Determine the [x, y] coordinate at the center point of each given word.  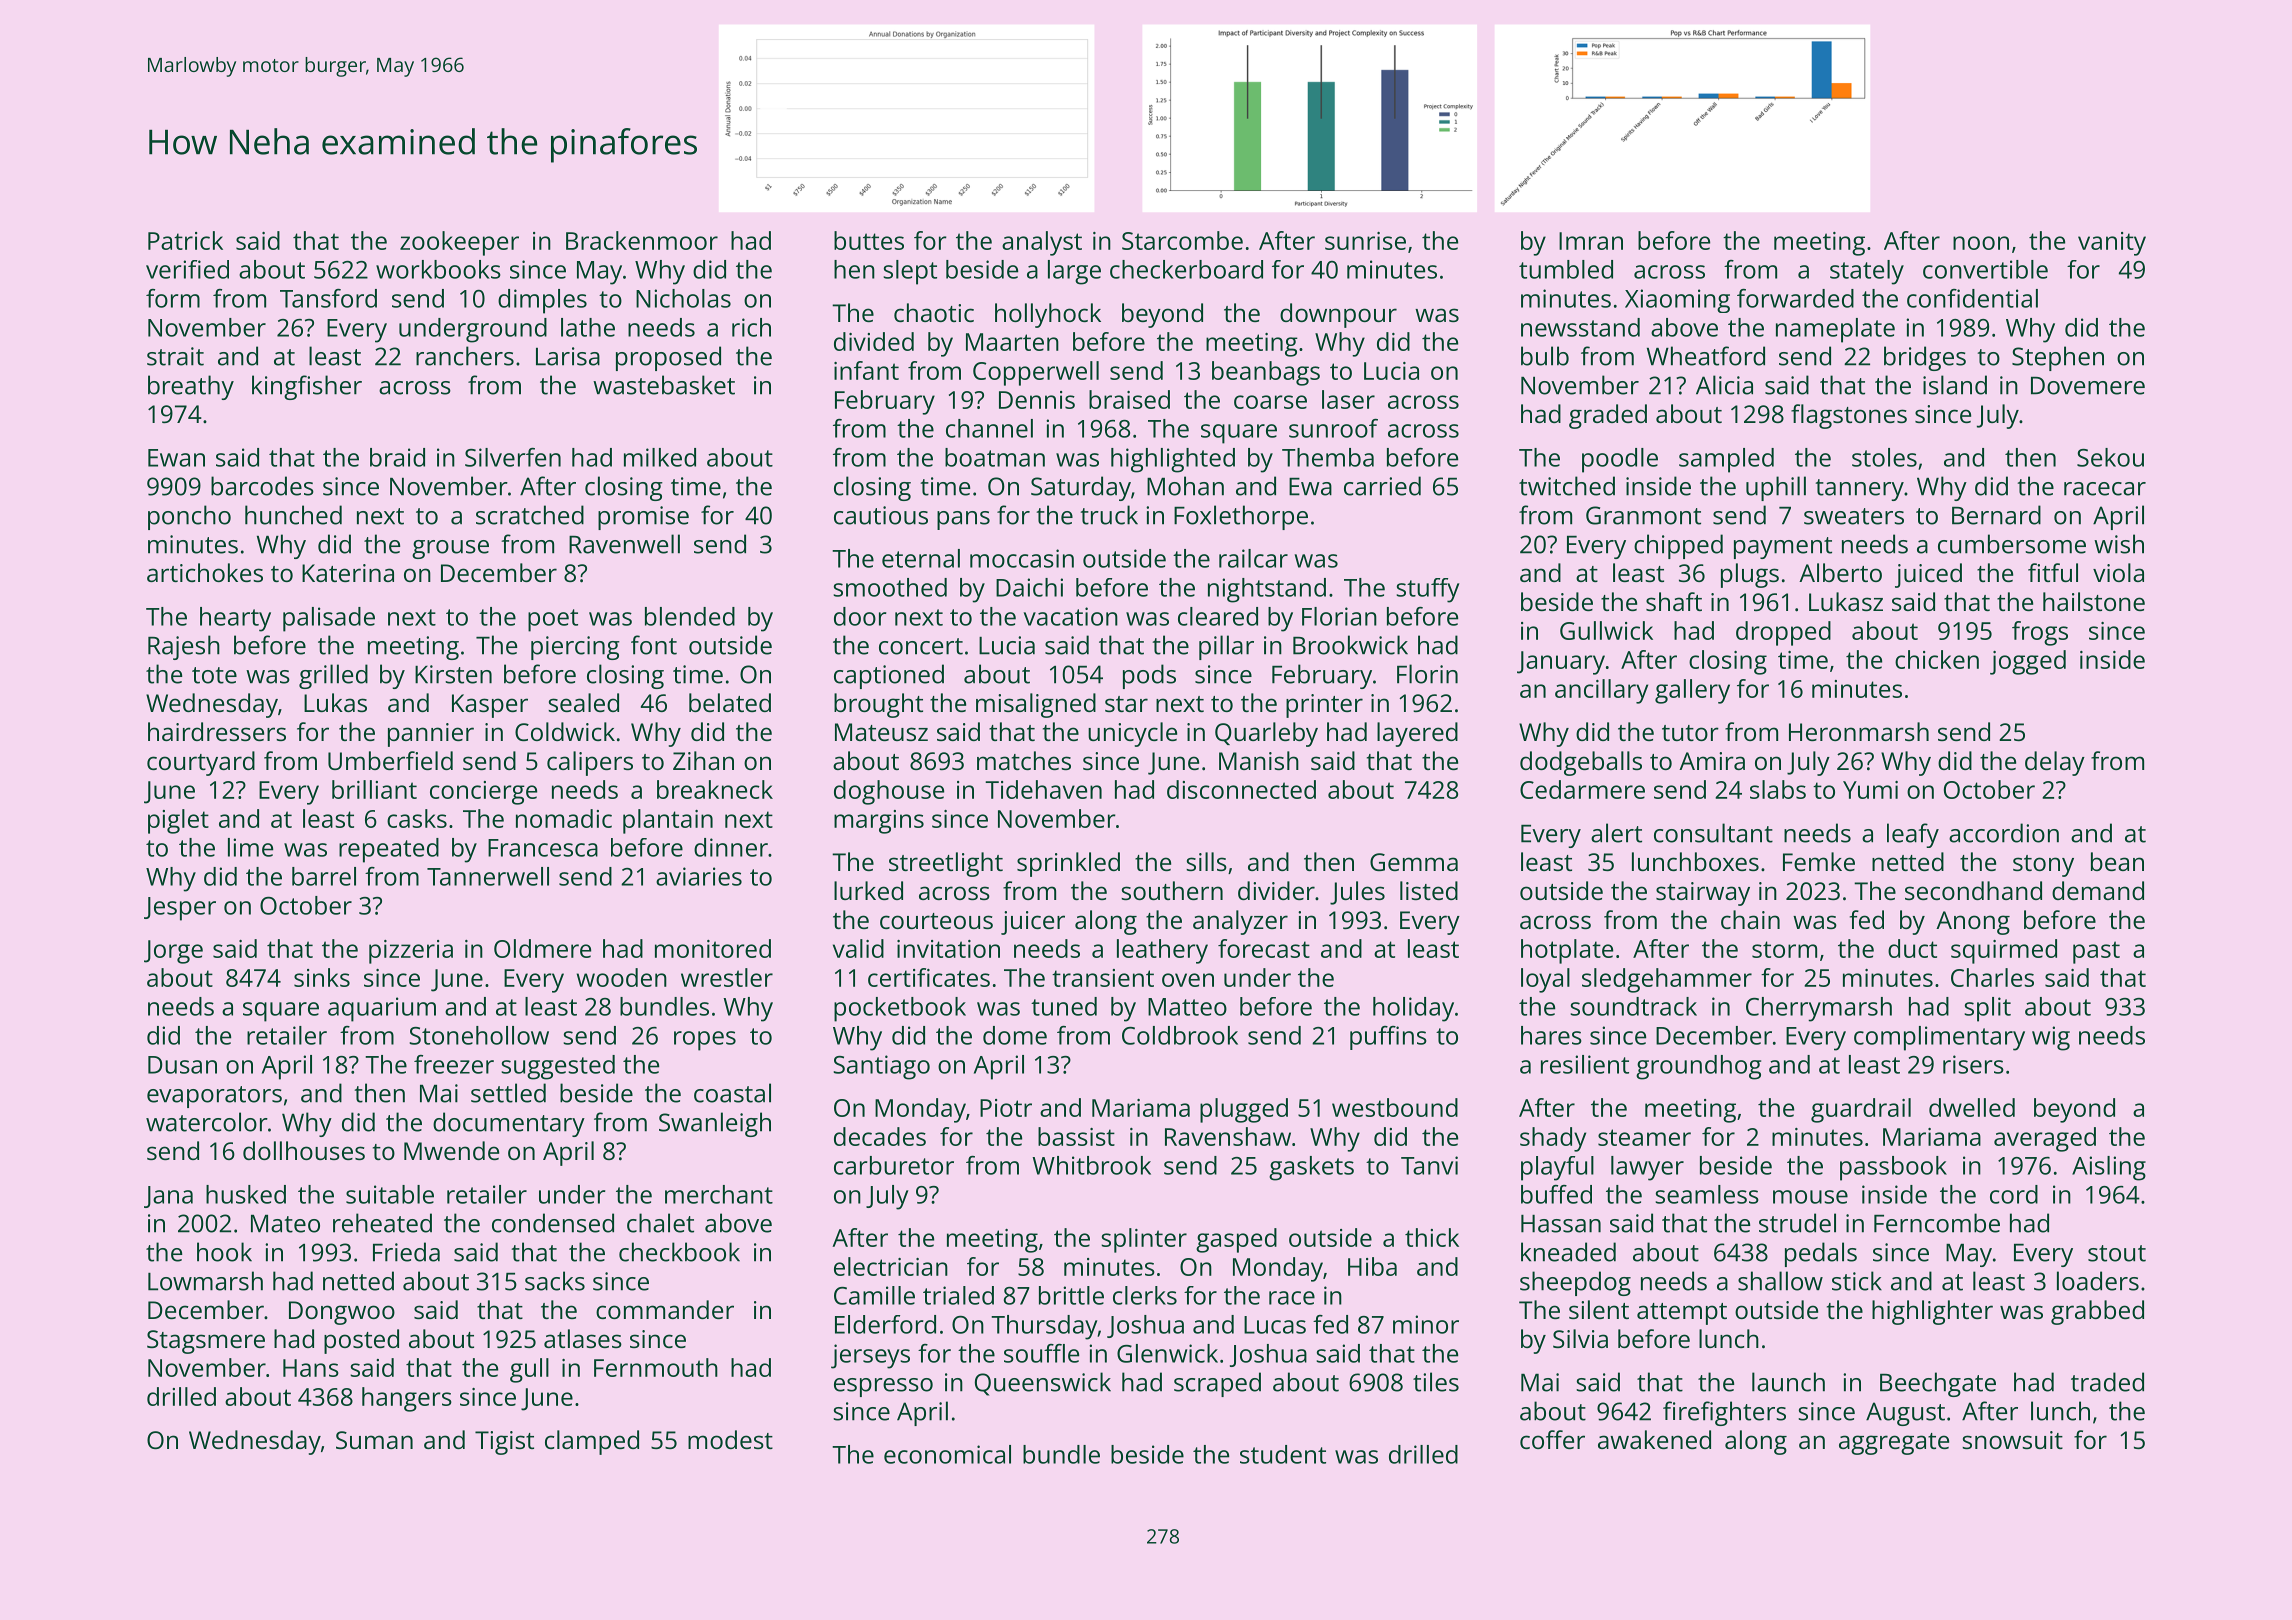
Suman [374, 1440]
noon [1981, 243]
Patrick [185, 240]
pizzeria [411, 952]
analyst [1042, 243]
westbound [1395, 1107]
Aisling [2109, 1168]
